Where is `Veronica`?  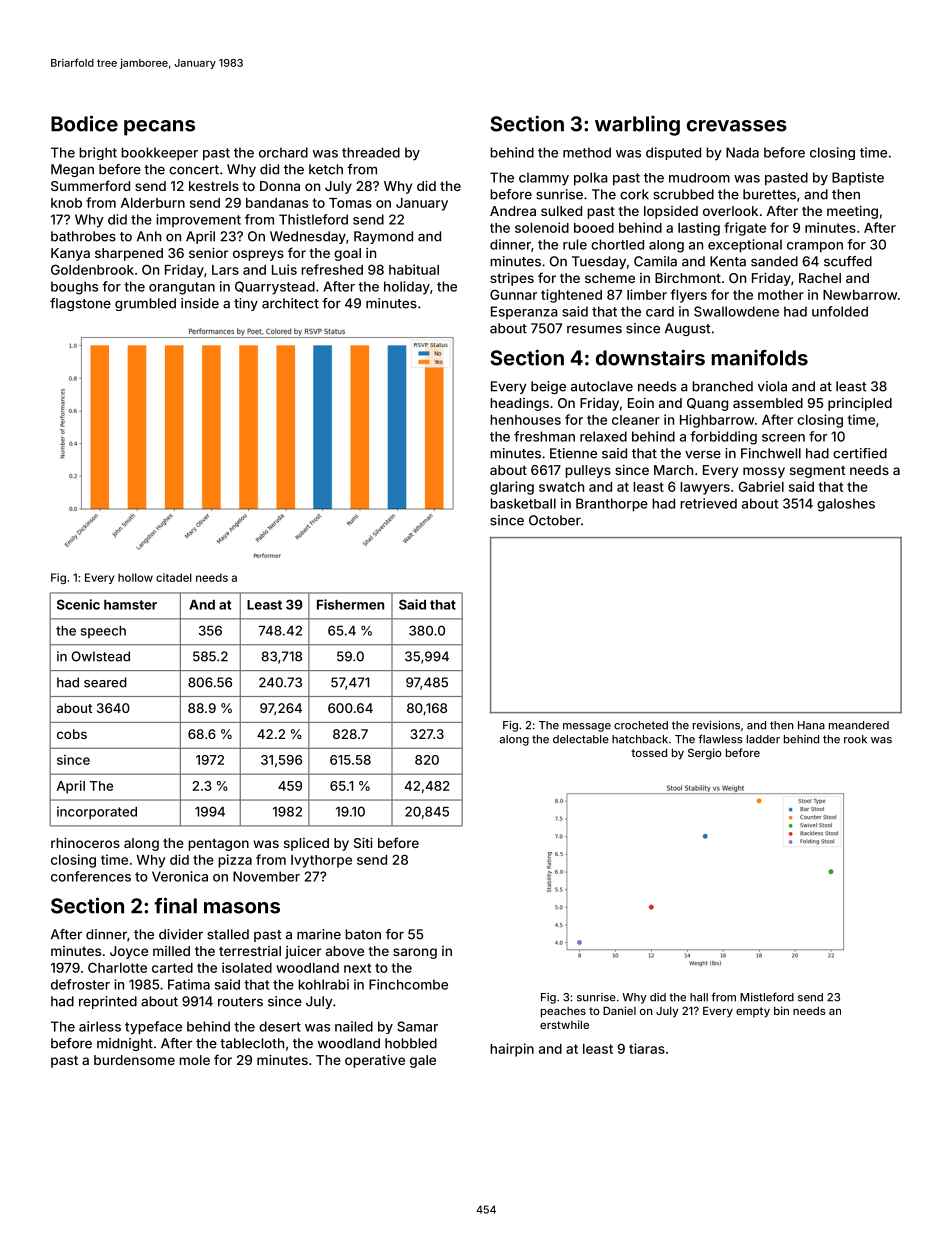
Veronica is located at coordinates (180, 876).
